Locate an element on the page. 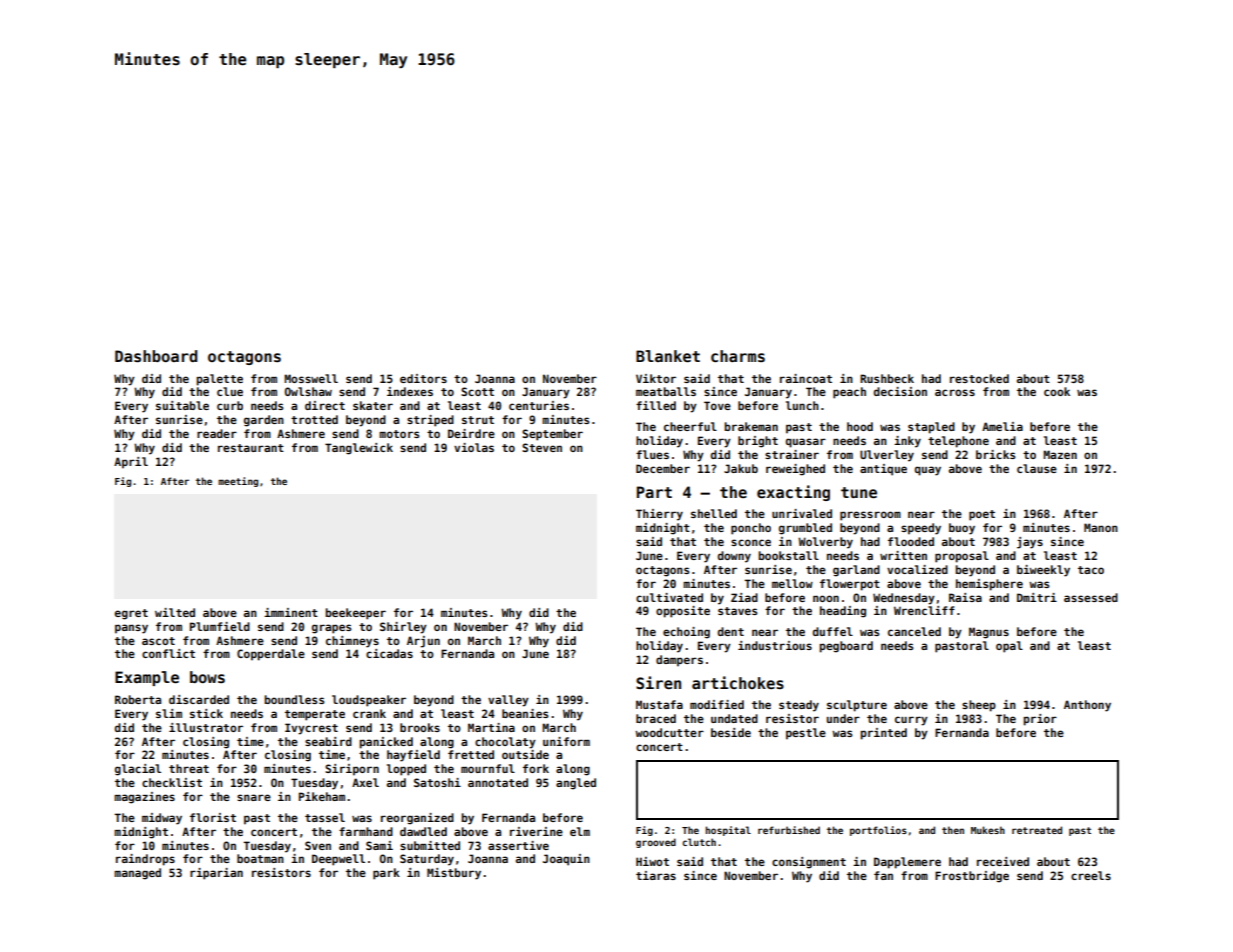 Image resolution: width=1233 pixels, height=952 pixels. restocked is located at coordinates (979, 378).
